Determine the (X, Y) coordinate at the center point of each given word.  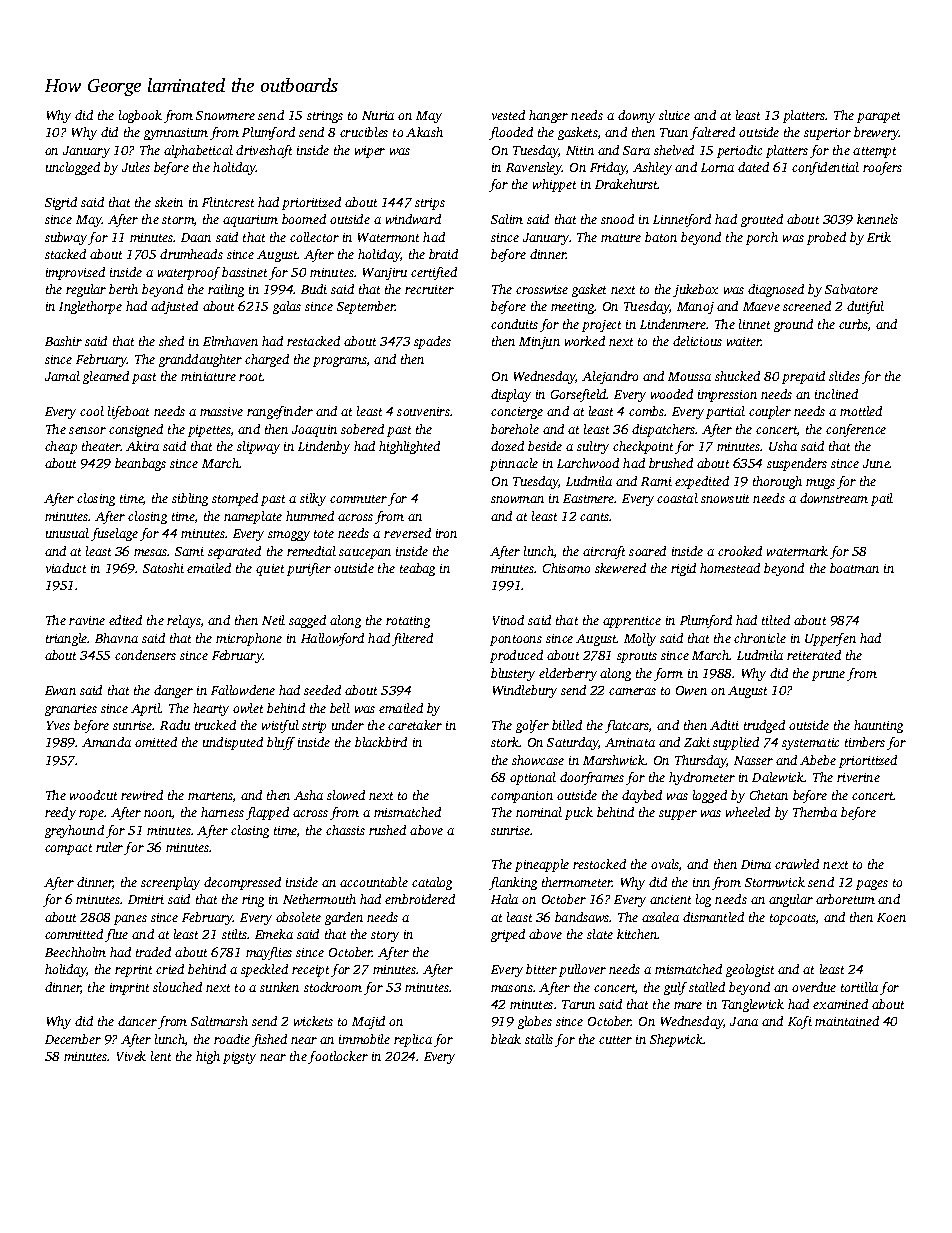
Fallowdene (243, 690)
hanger (548, 116)
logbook (140, 116)
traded (153, 952)
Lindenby (324, 447)
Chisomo (566, 568)
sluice (674, 115)
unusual (67, 533)
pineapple (542, 865)
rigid (683, 569)
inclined (836, 394)
